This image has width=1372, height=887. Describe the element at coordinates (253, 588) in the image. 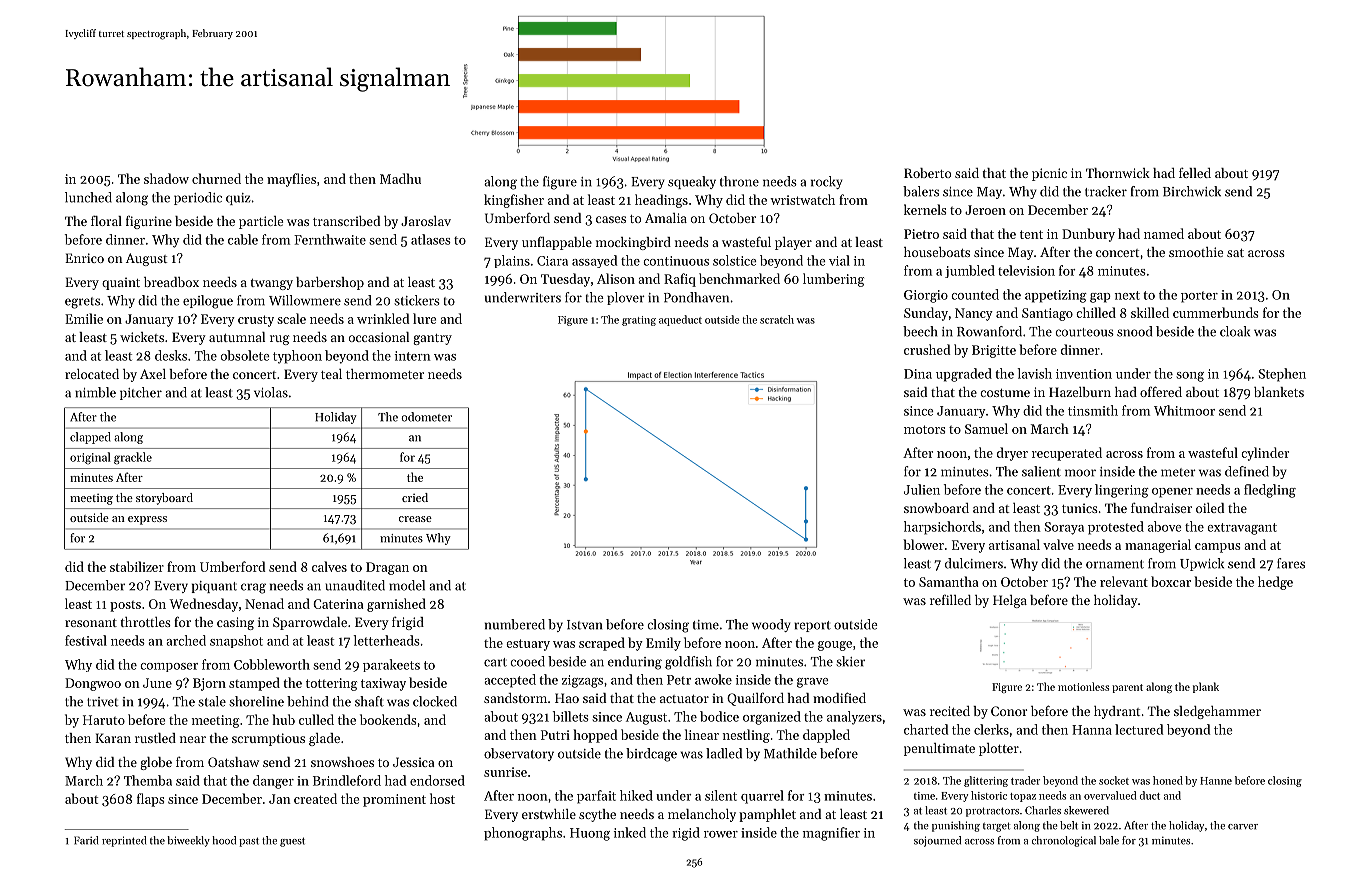

I see `crag` at that location.
